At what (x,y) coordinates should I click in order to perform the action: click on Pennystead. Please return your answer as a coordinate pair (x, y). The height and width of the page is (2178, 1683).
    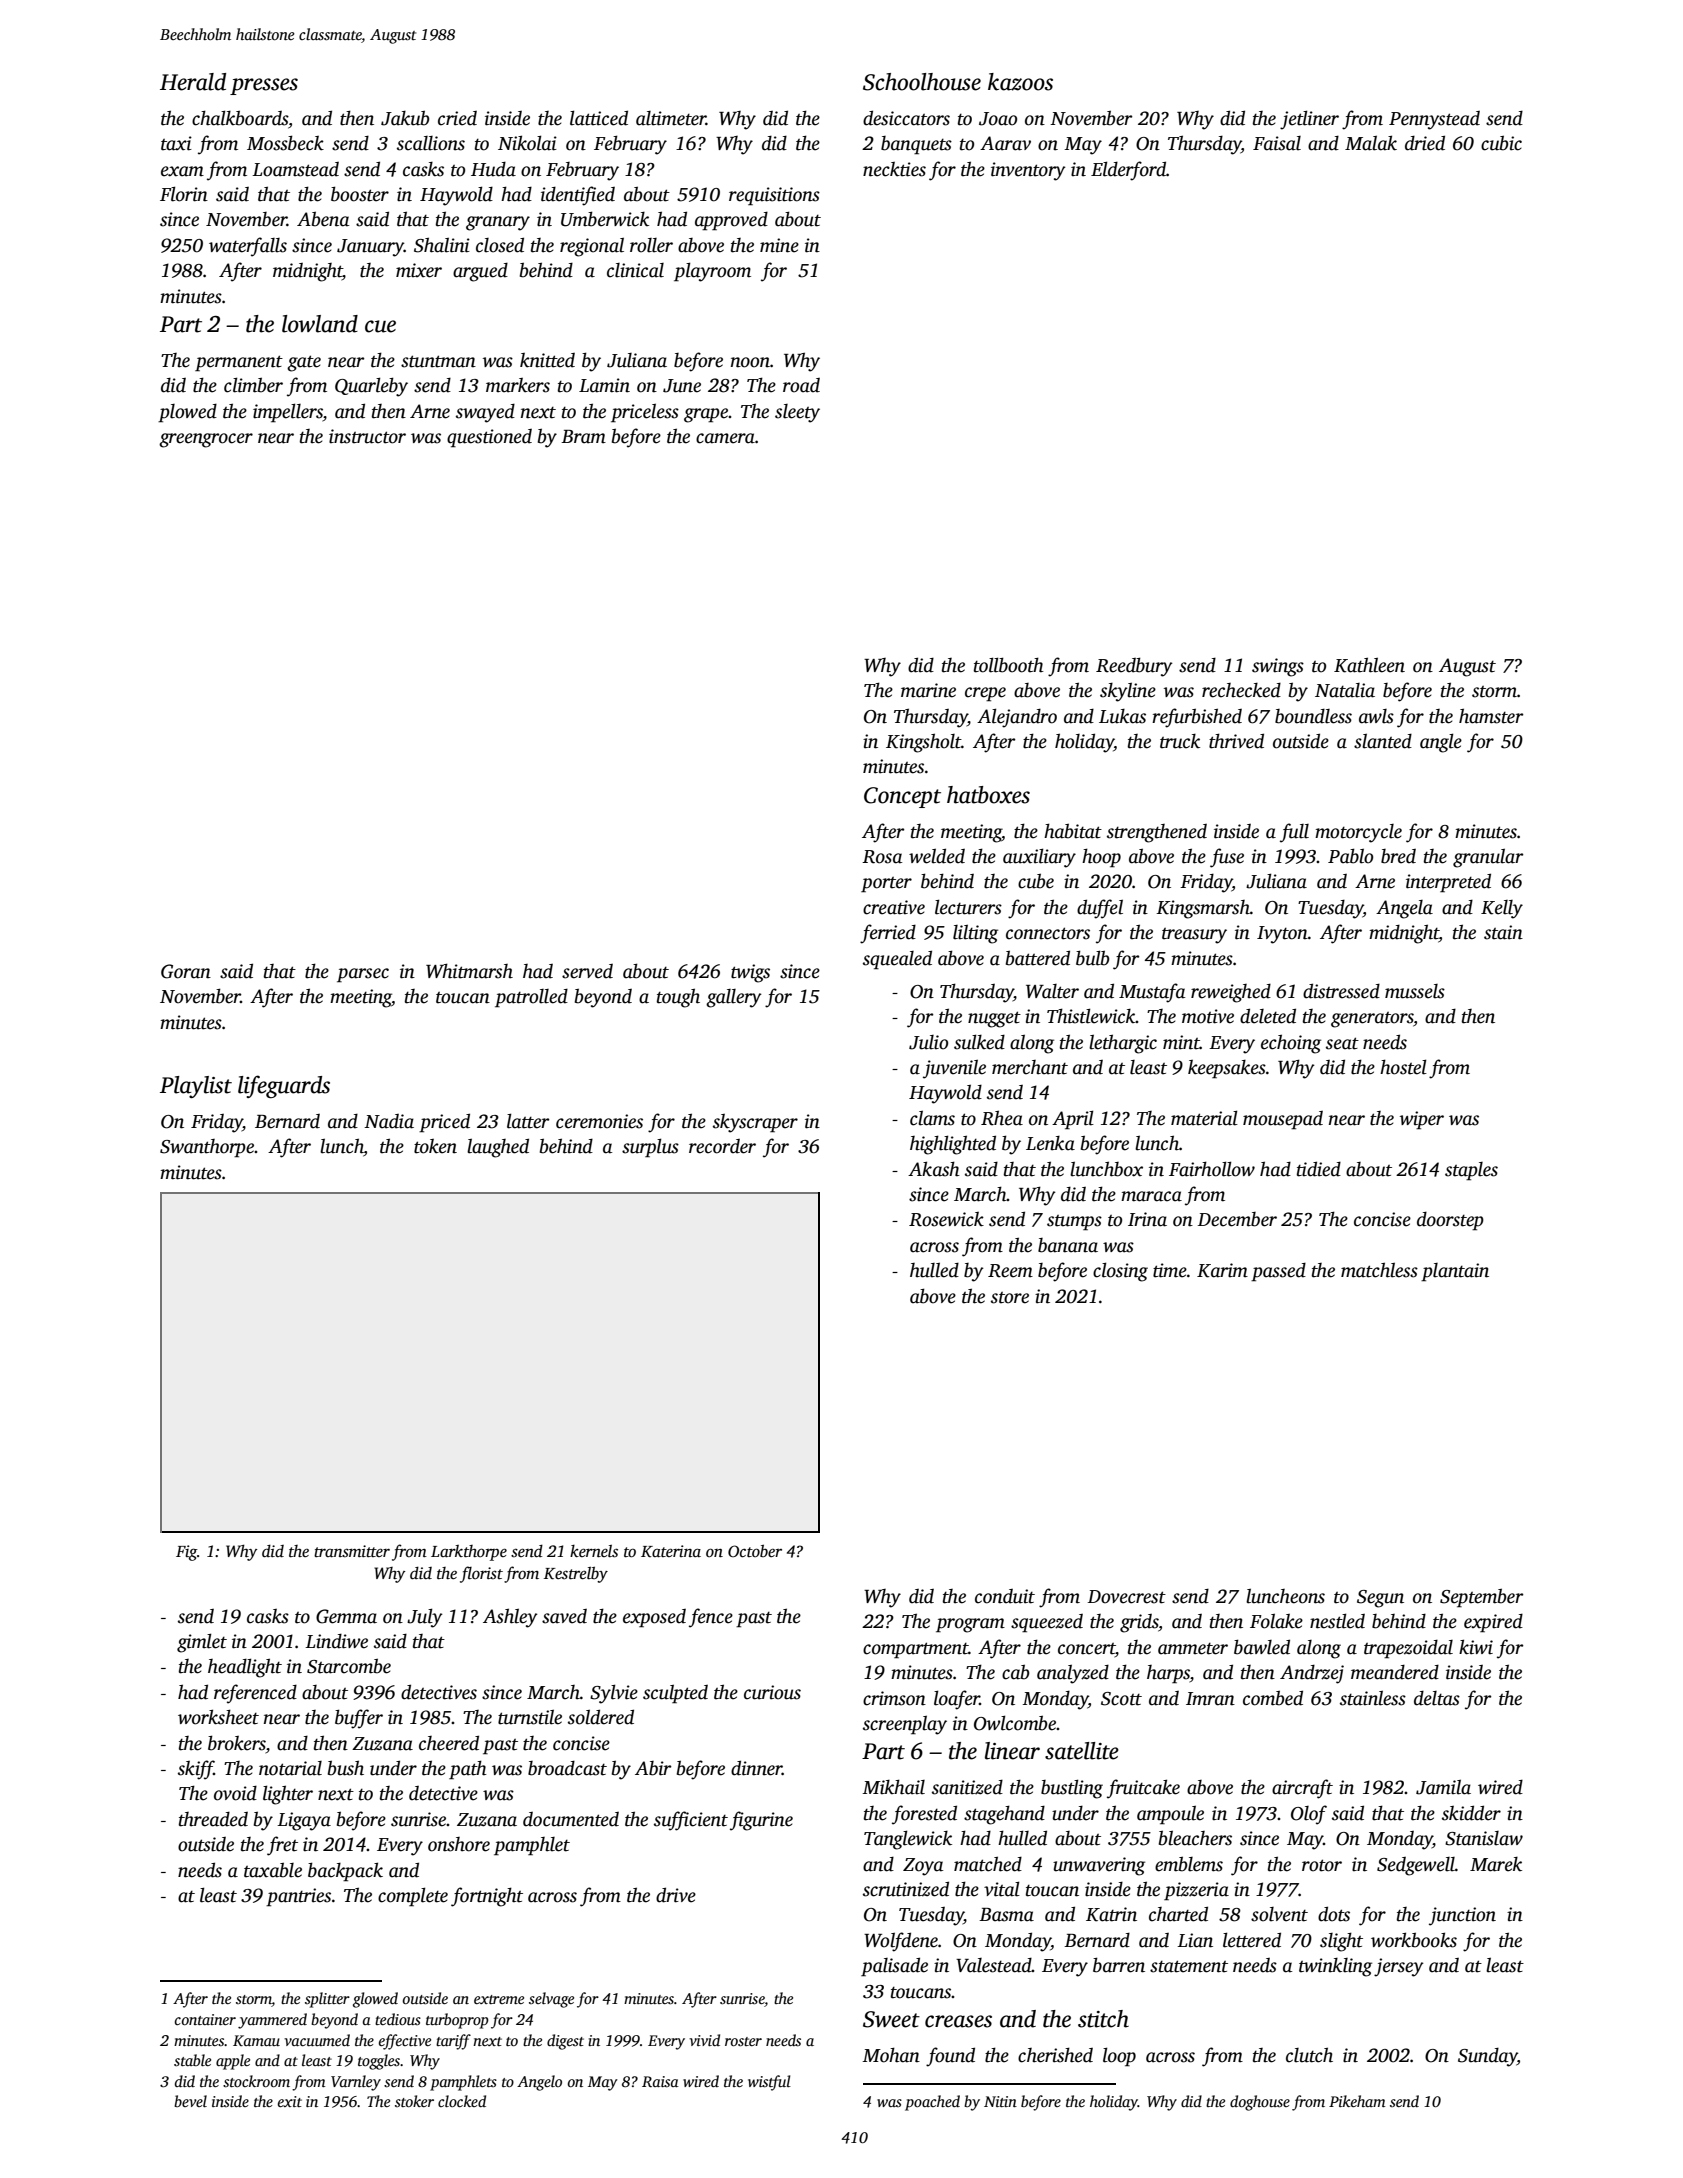
    Looking at the image, I should click on (1434, 120).
